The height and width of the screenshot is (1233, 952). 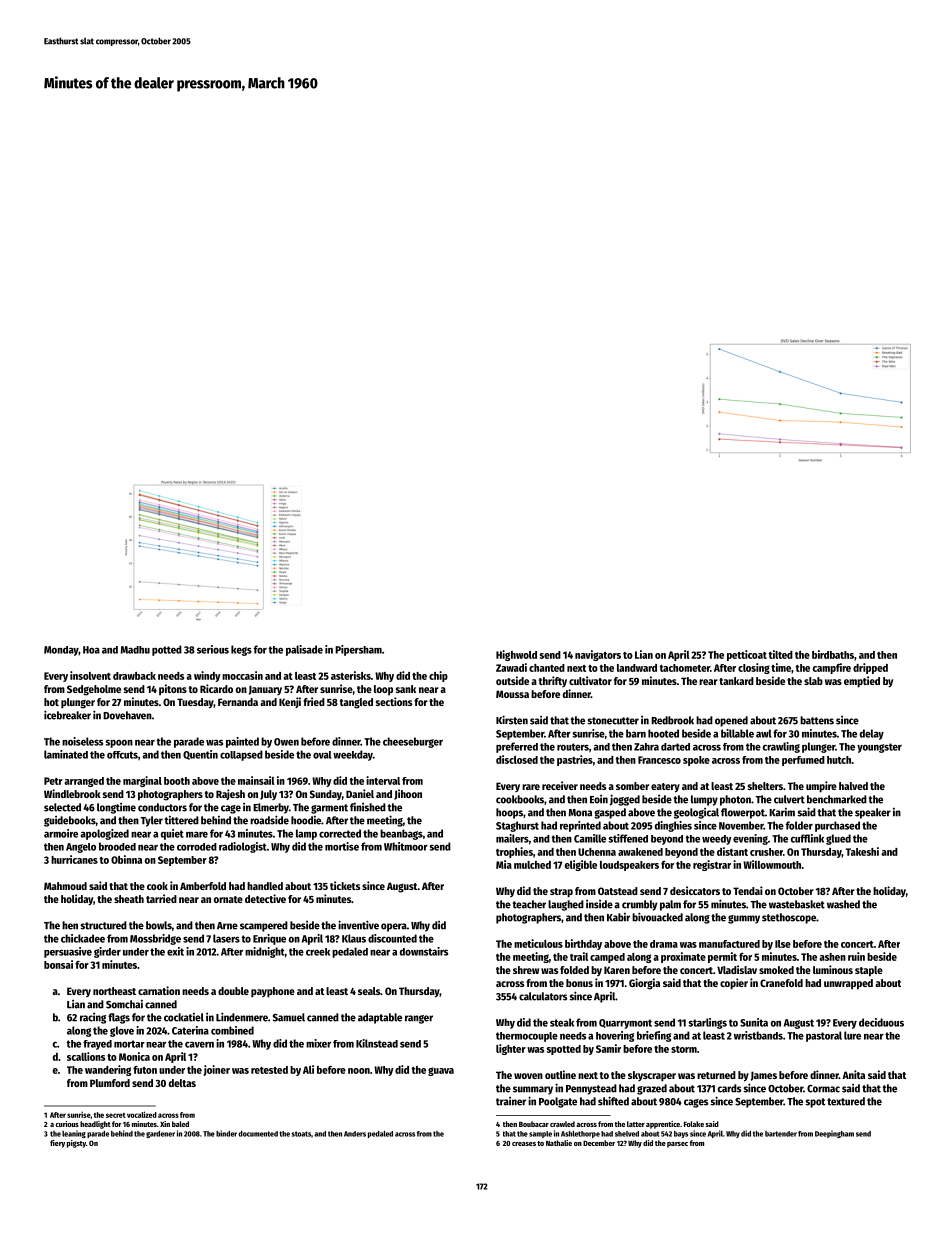 What do you see at coordinates (65, 886) in the screenshot?
I see `Mahmoud` at bounding box center [65, 886].
